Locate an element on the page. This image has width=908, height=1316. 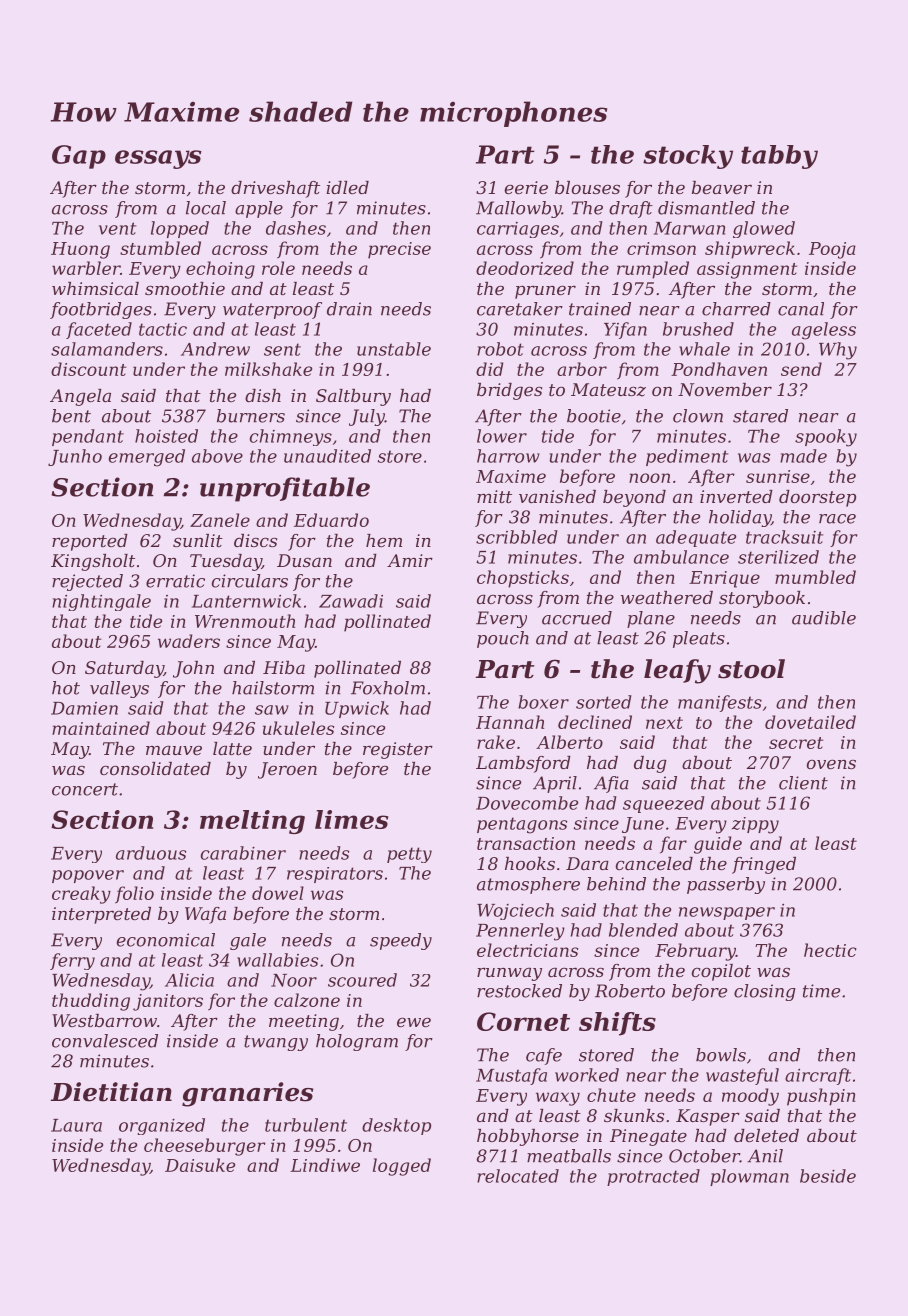
Dara is located at coordinates (587, 863).
